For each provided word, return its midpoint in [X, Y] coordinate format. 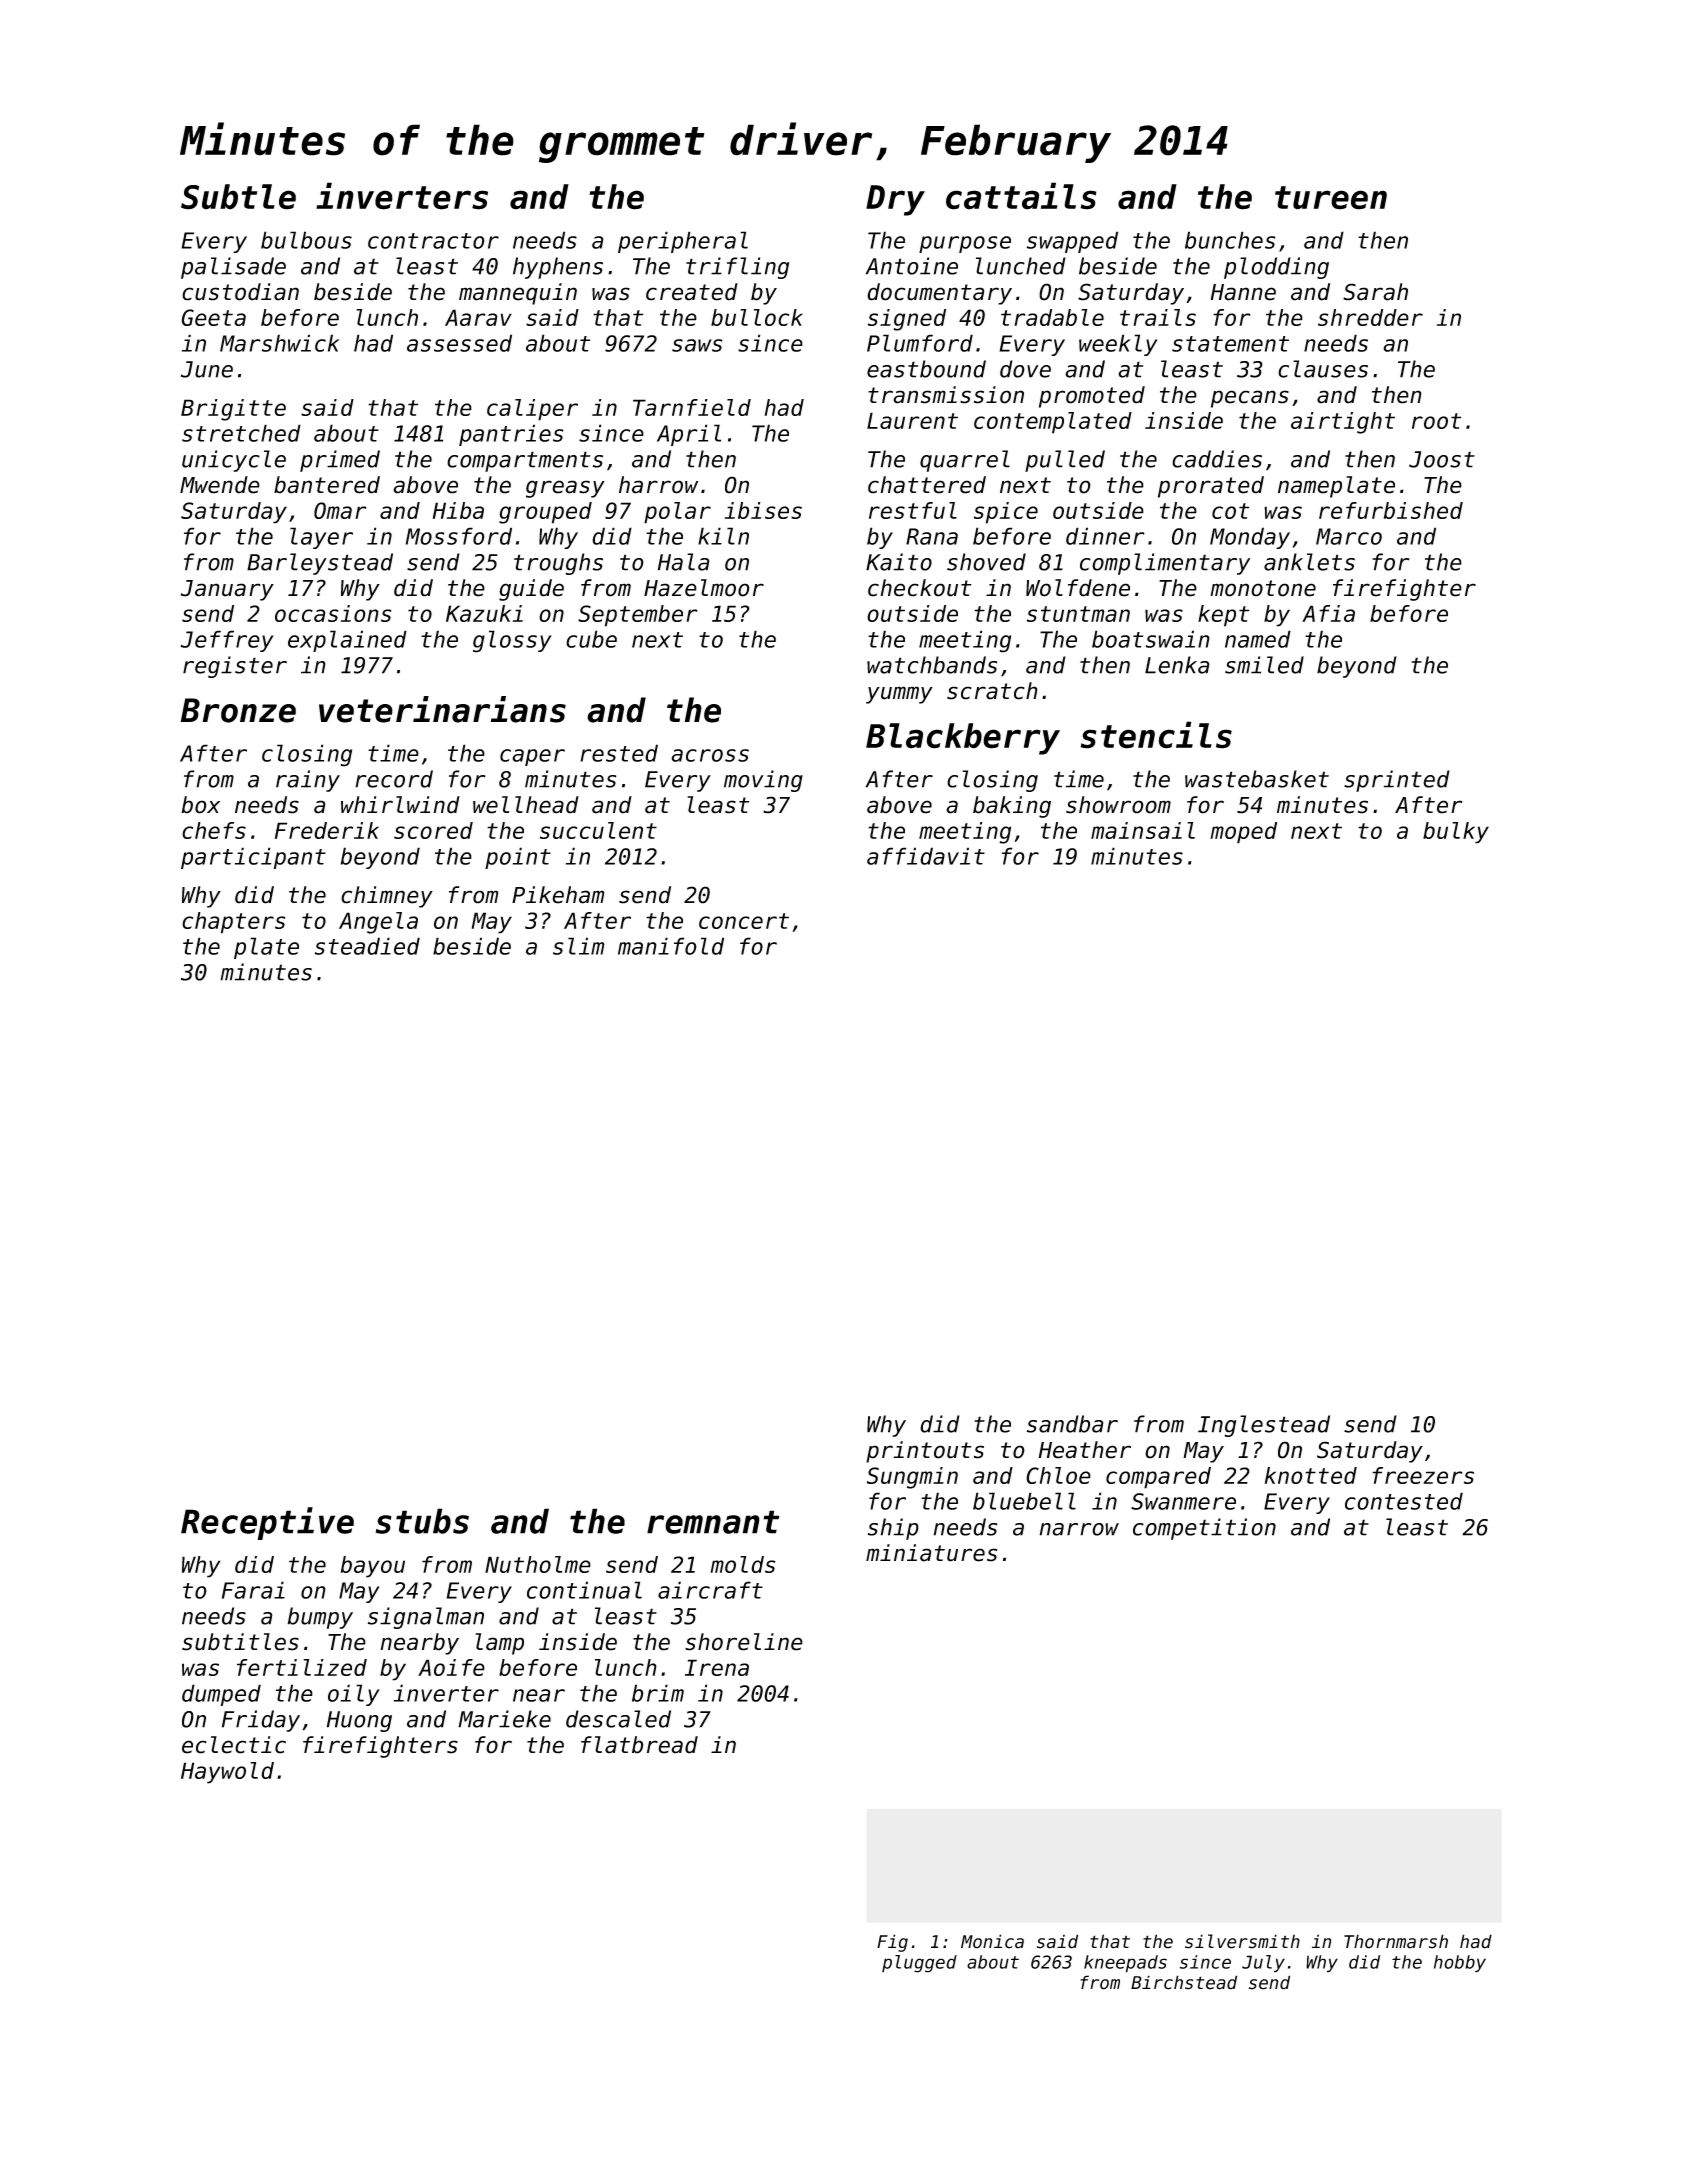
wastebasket [1257, 779]
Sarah [1375, 292]
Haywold [227, 1773]
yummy [899, 695]
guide [531, 590]
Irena [717, 1667]
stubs [422, 1521]
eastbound [926, 369]
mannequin [518, 294]
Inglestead [1264, 1426]
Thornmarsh [1396, 1941]
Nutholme [538, 1564]
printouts [925, 1452]
